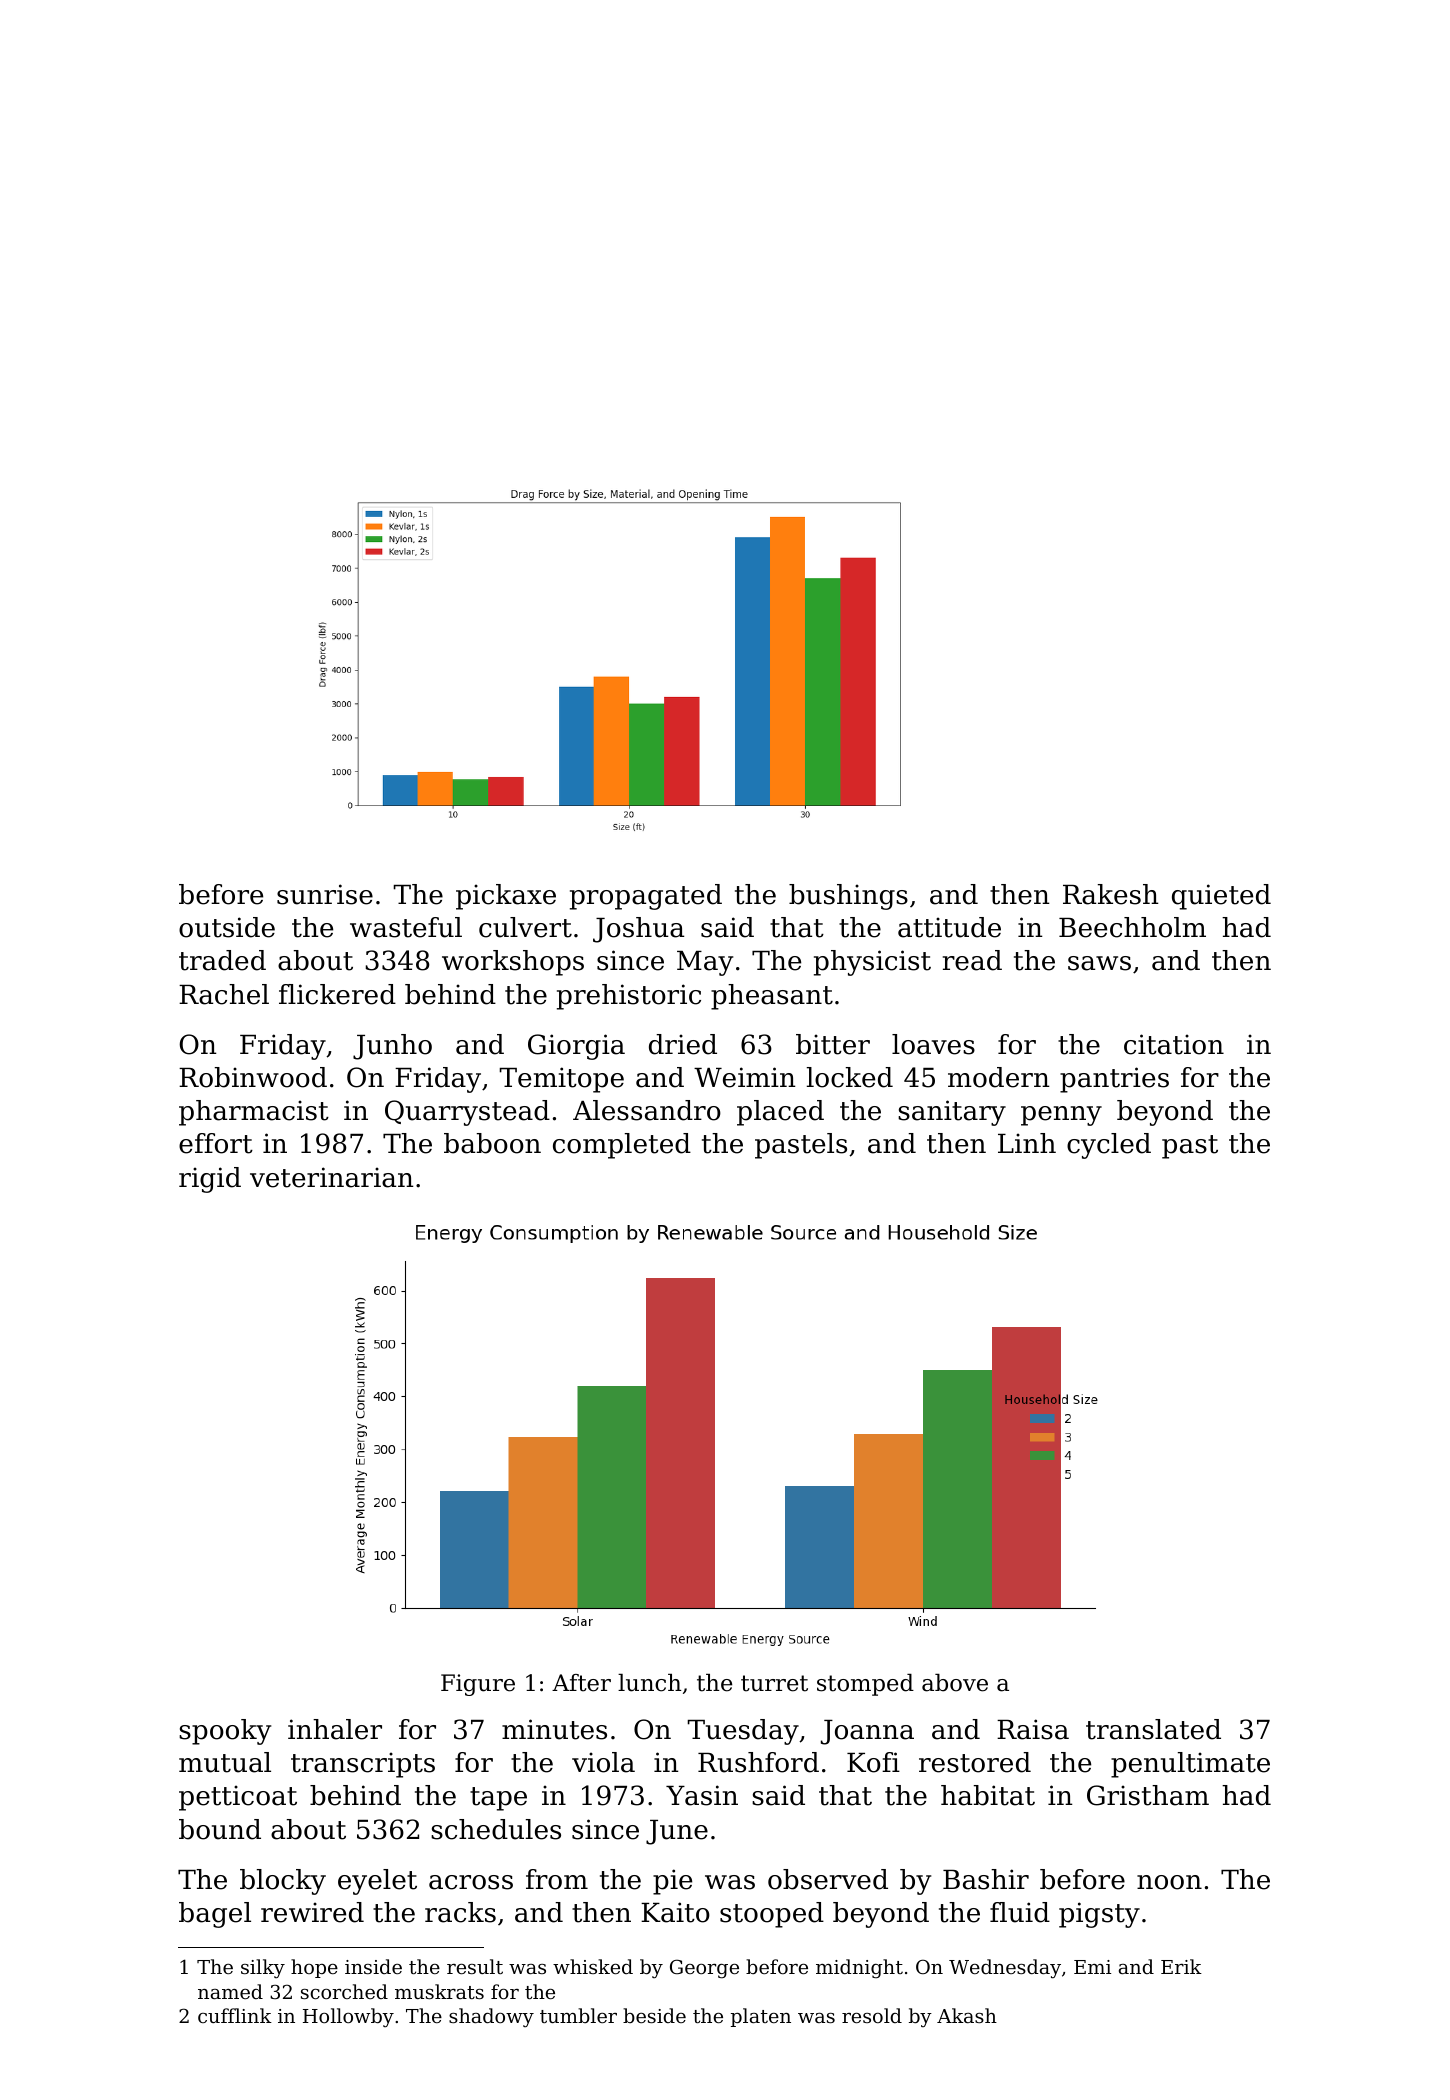  I want to click on Figure, so click(478, 1685).
